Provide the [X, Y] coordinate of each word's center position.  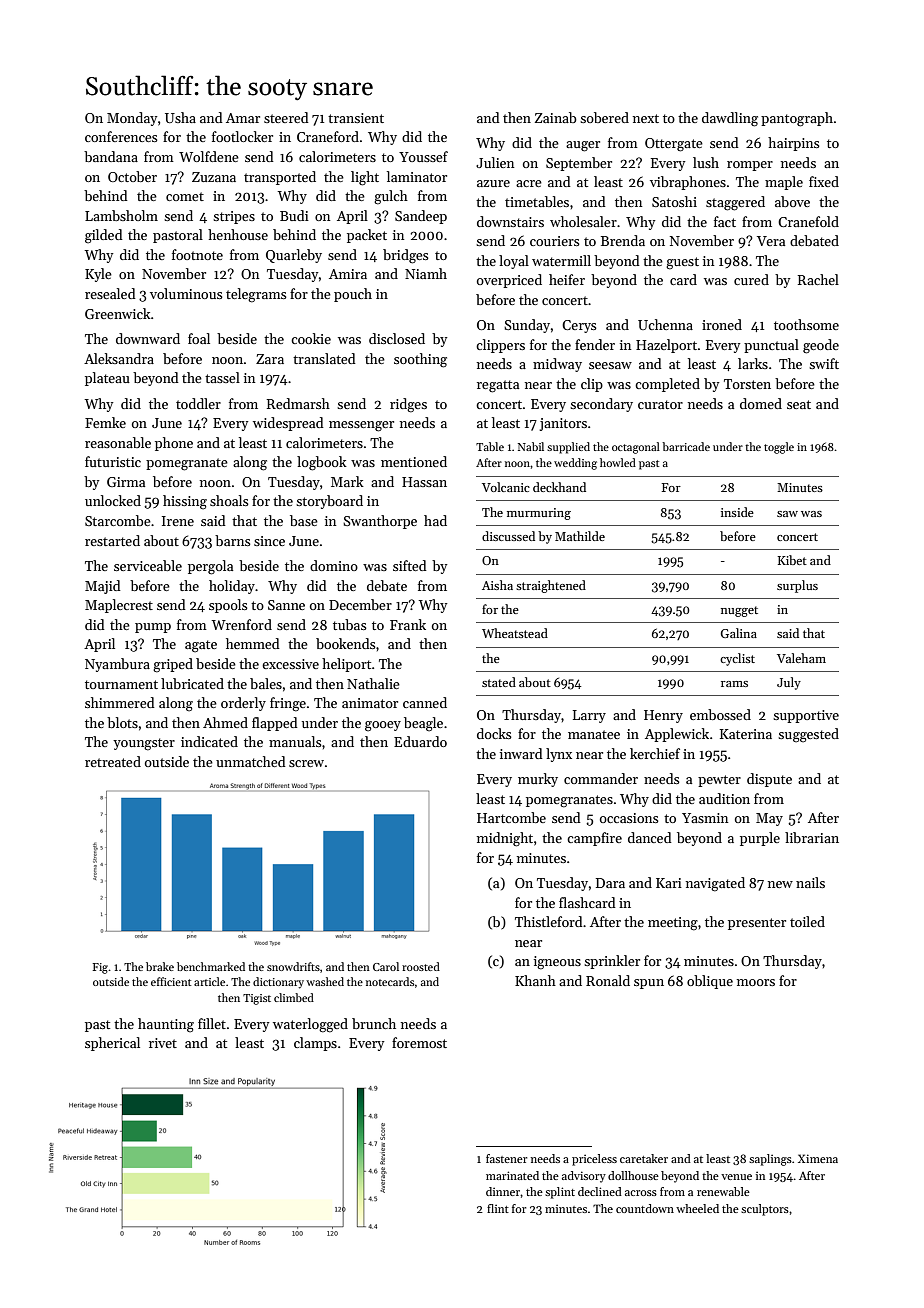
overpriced [509, 281]
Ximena [818, 1158]
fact [725, 221]
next [646, 118]
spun [649, 984]
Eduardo [420, 741]
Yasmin [705, 818]
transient [356, 118]
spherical [112, 1044]
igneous [557, 963]
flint [498, 1208]
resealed [110, 293]
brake [160, 966]
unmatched [251, 761]
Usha [180, 117]
